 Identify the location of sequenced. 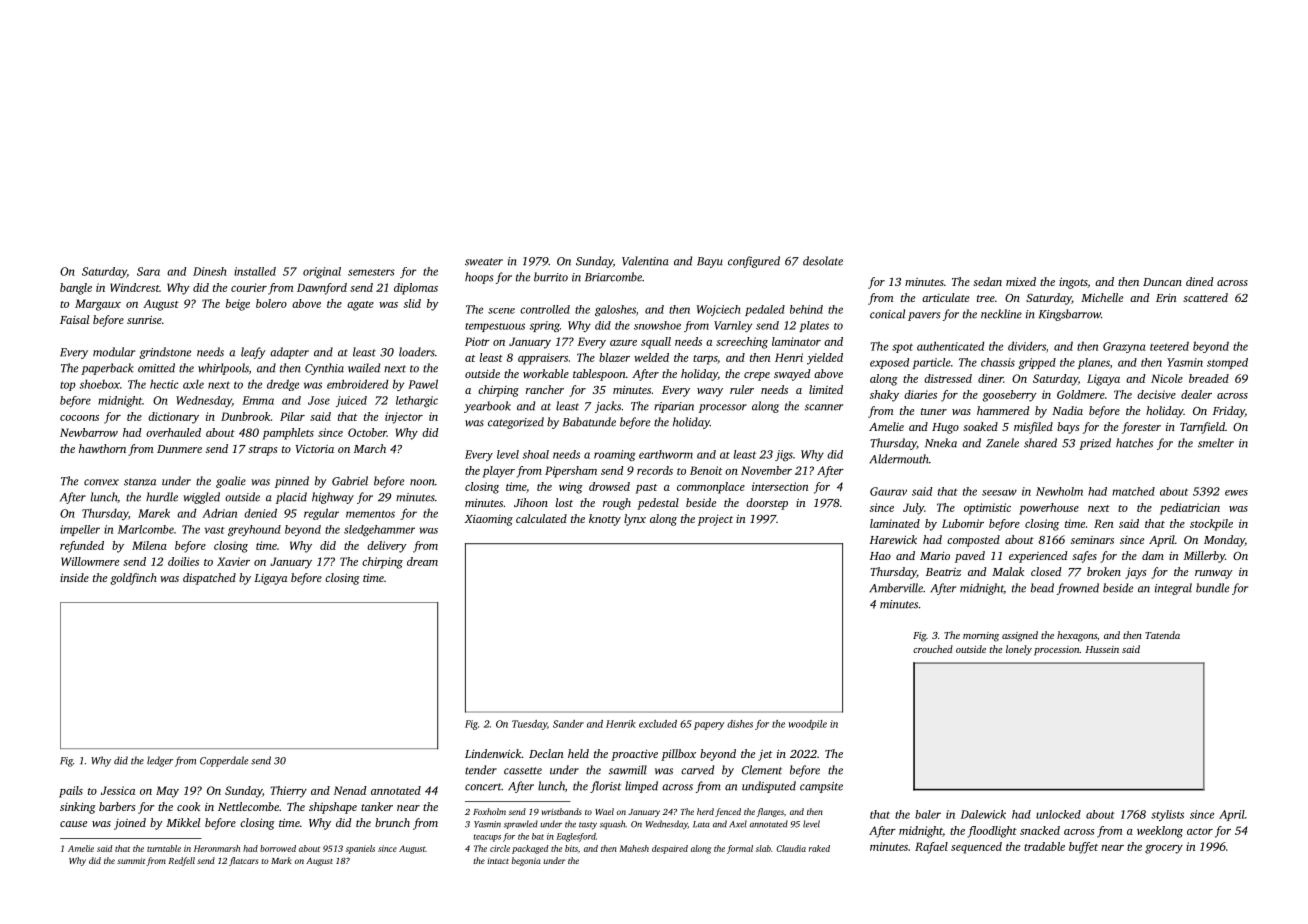
(976, 848).
